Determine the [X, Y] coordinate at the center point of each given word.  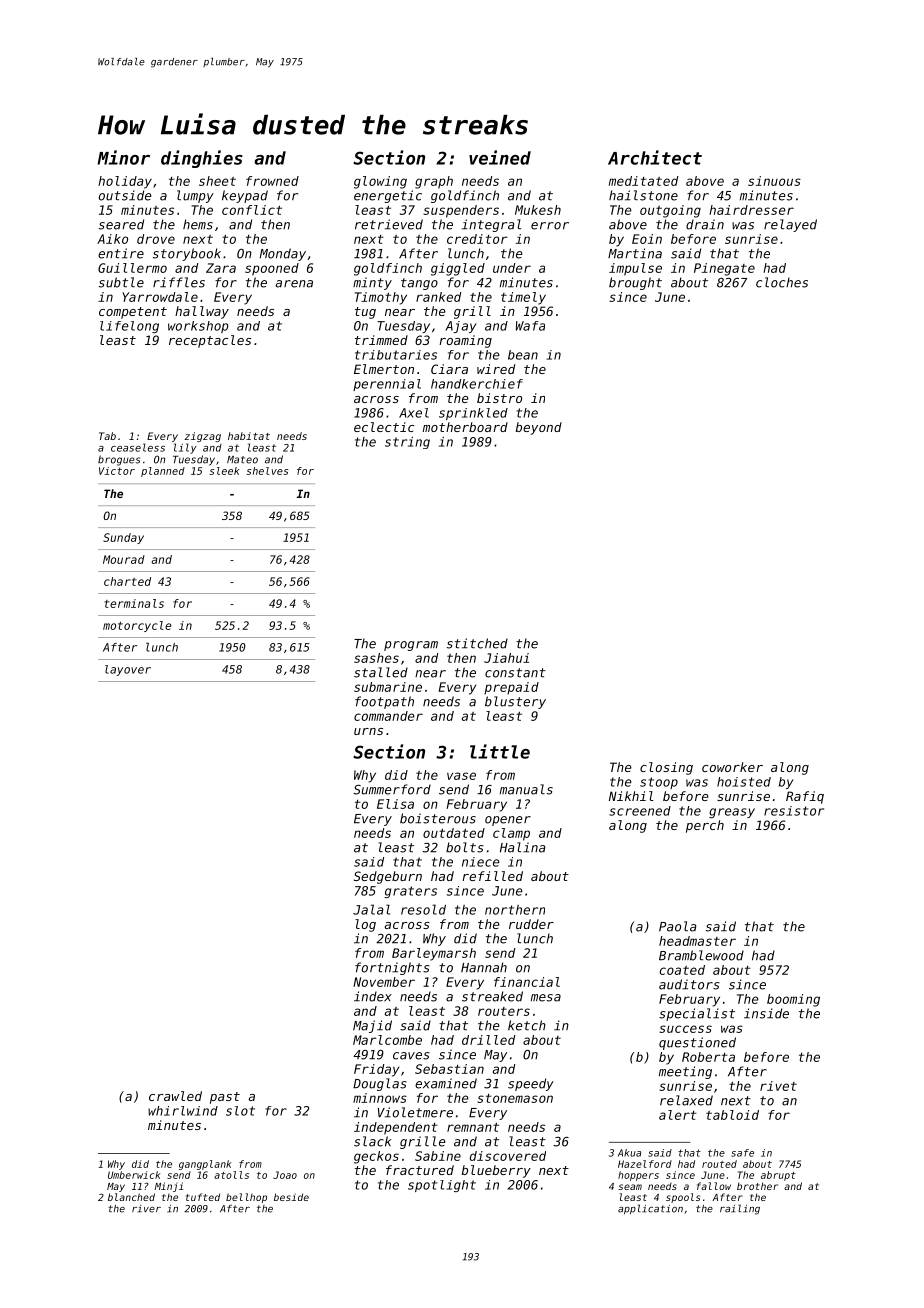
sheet [217, 181]
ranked [438, 297]
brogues [119, 460]
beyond [538, 428]
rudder [531, 924]
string [407, 443]
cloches [782, 282]
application [650, 1209]
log [365, 925]
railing [740, 1209]
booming [793, 1000]
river [146, 1209]
